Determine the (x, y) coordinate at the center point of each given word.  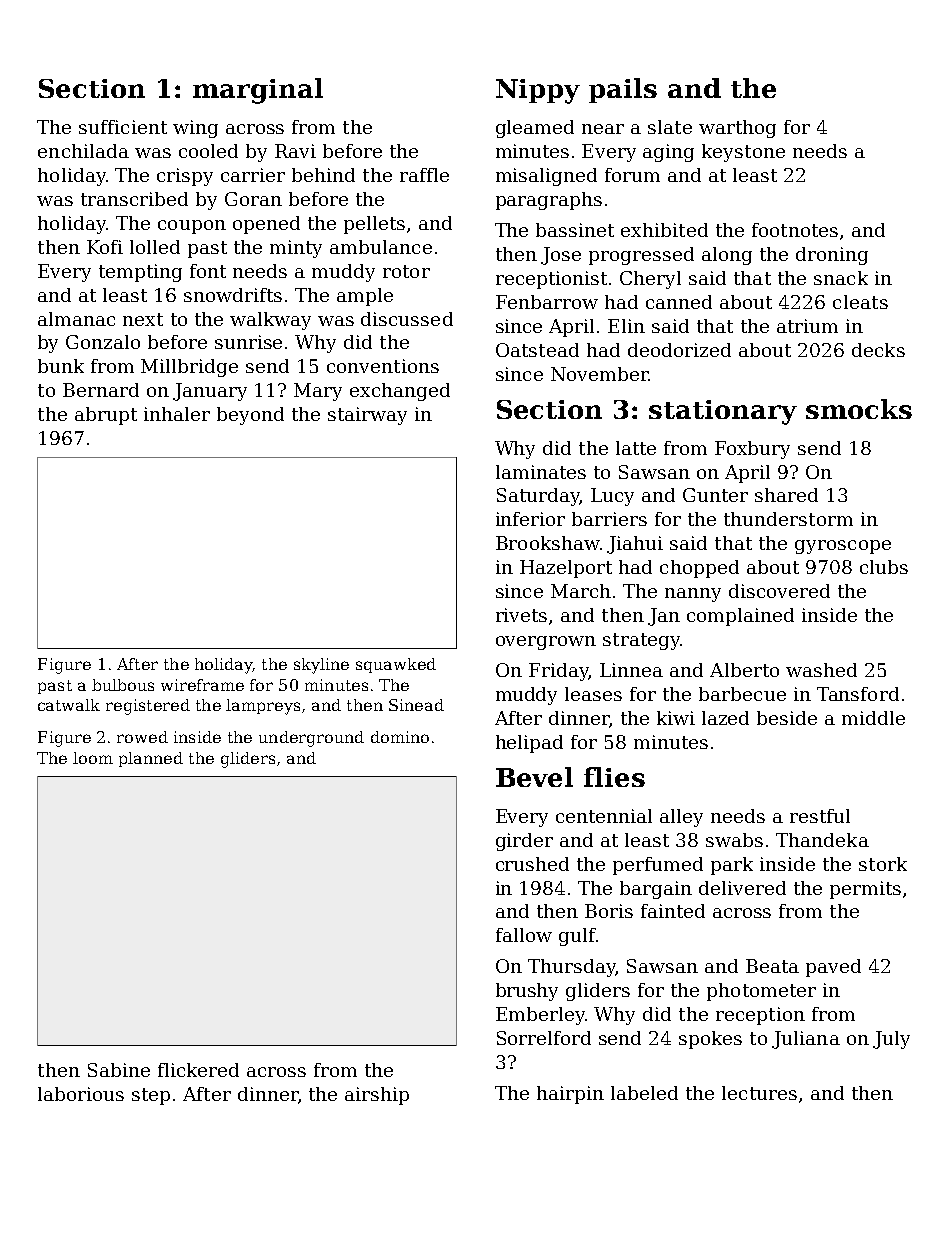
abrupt (106, 416)
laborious (81, 1094)
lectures (759, 1093)
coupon (192, 227)
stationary (723, 412)
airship (377, 1096)
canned (679, 302)
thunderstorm (788, 519)
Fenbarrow (547, 302)
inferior (530, 519)
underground (311, 739)
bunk (61, 366)
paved (833, 968)
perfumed (658, 866)
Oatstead (537, 350)
